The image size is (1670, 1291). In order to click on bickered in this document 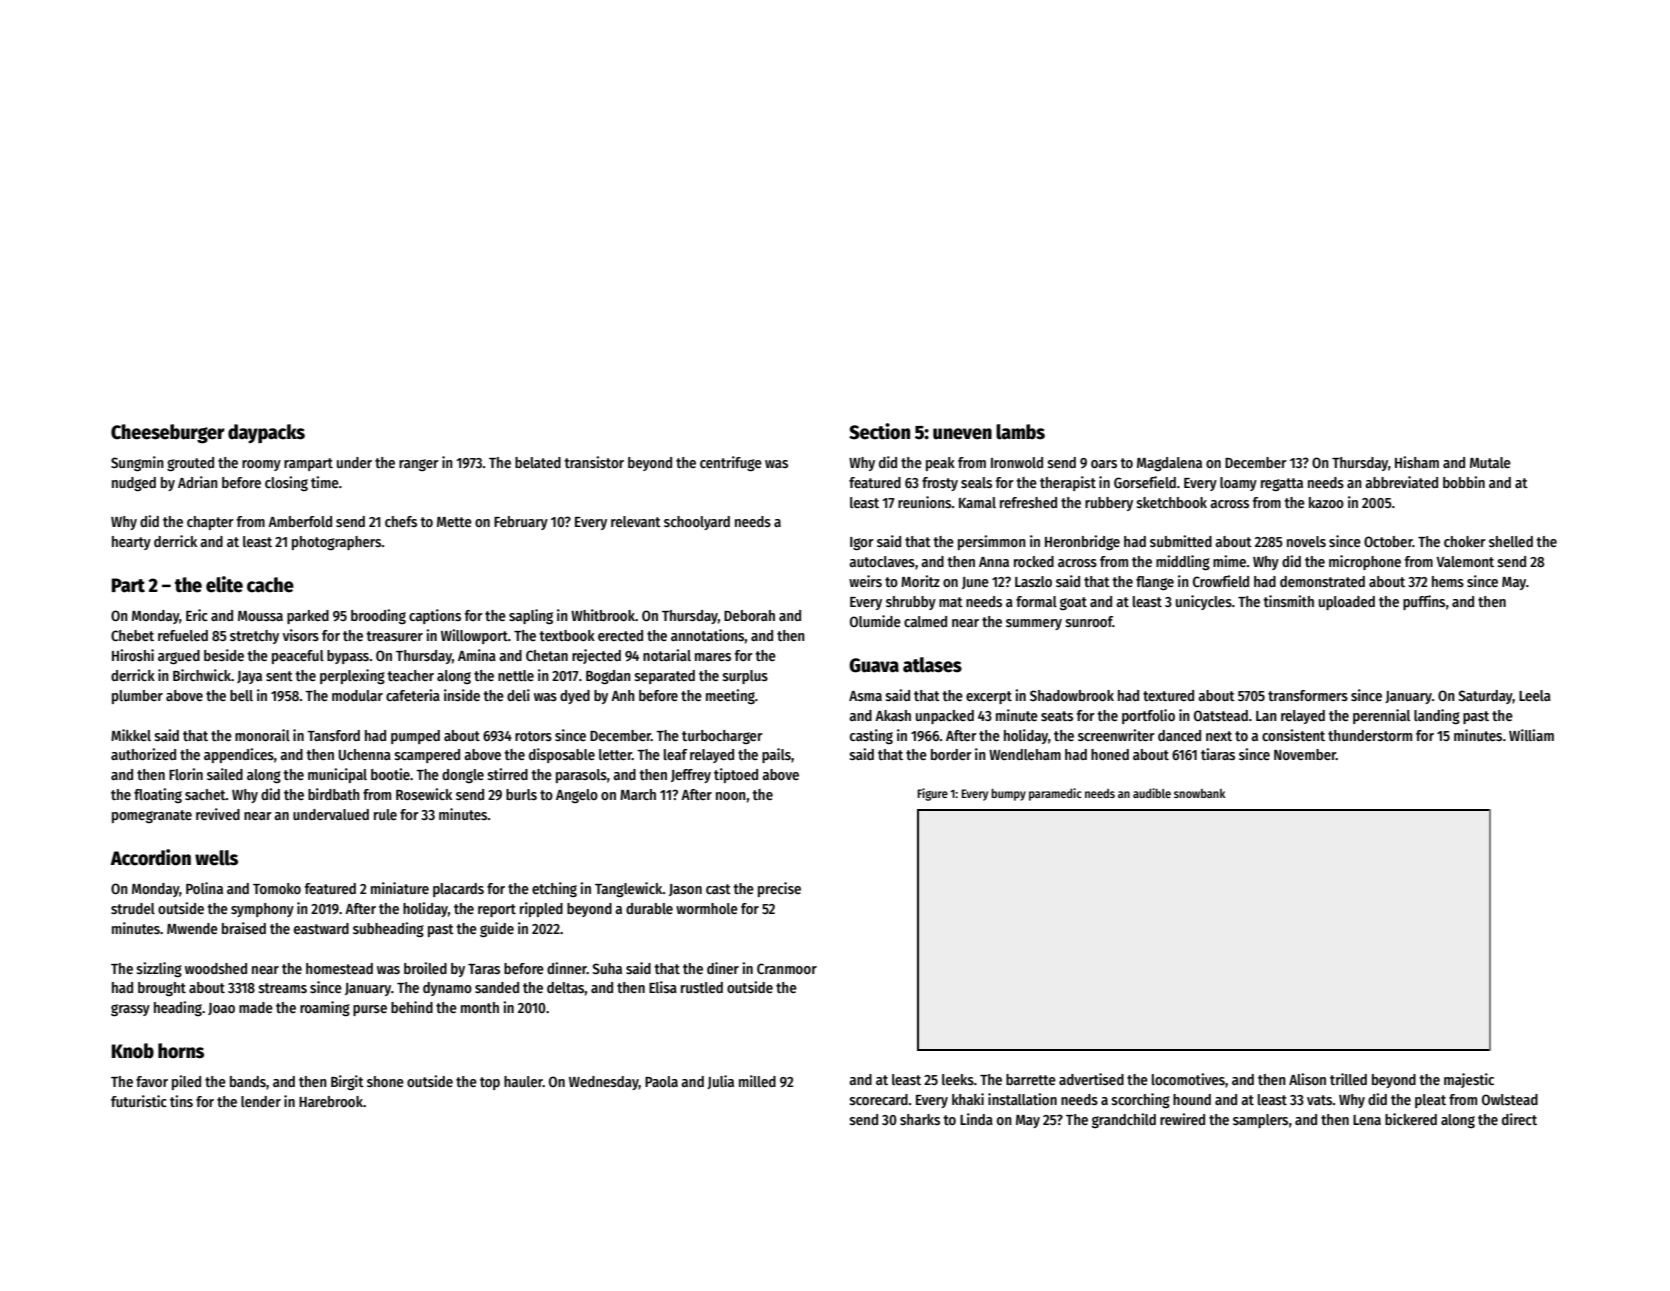, I will do `click(1411, 1119)`.
